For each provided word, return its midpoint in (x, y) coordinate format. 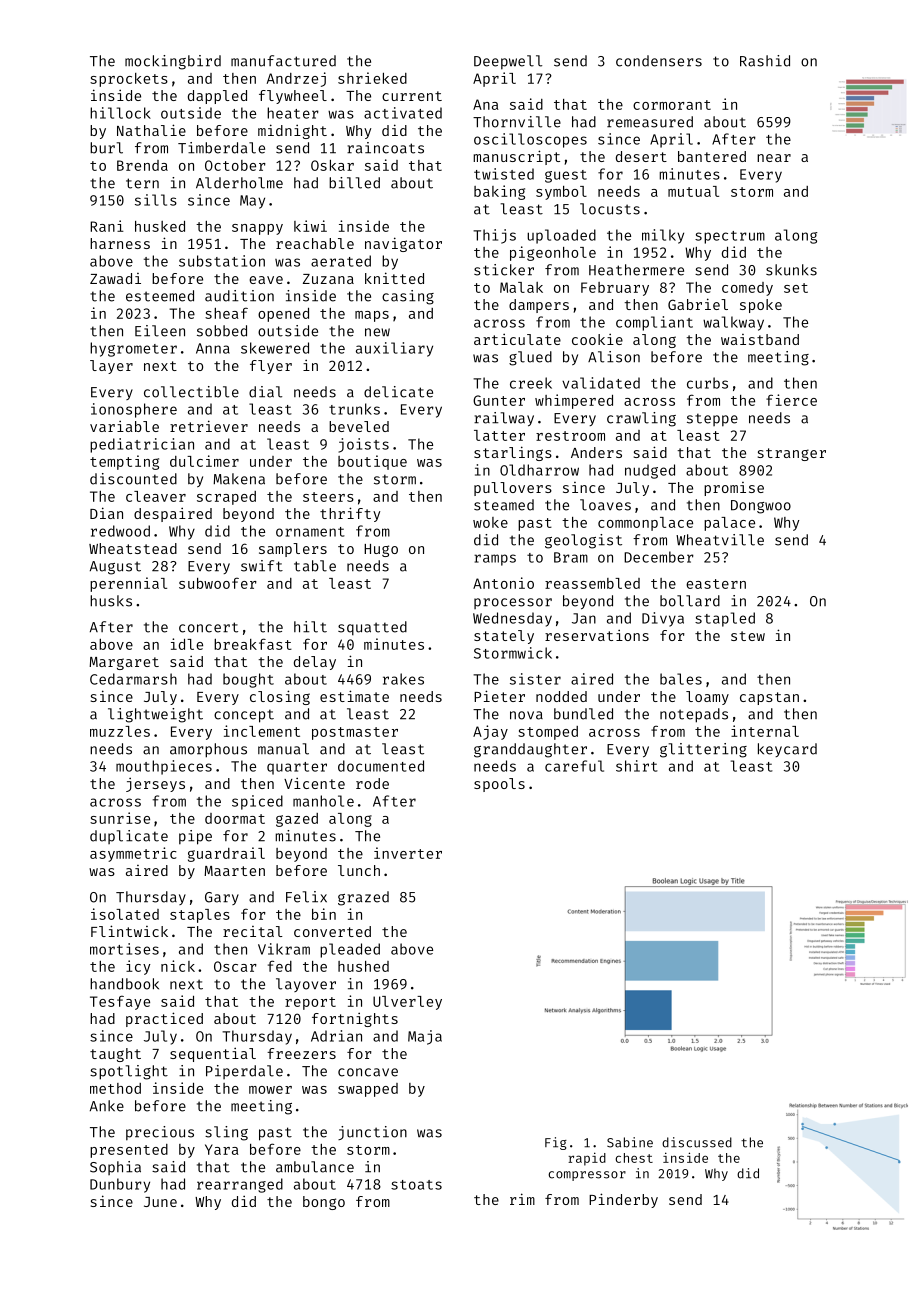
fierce (791, 400)
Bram (571, 557)
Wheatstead (133, 548)
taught (115, 1055)
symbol (561, 193)
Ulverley (407, 1003)
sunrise (120, 818)
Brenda (142, 165)
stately (504, 637)
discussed (697, 1142)
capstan (769, 698)
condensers (659, 61)
